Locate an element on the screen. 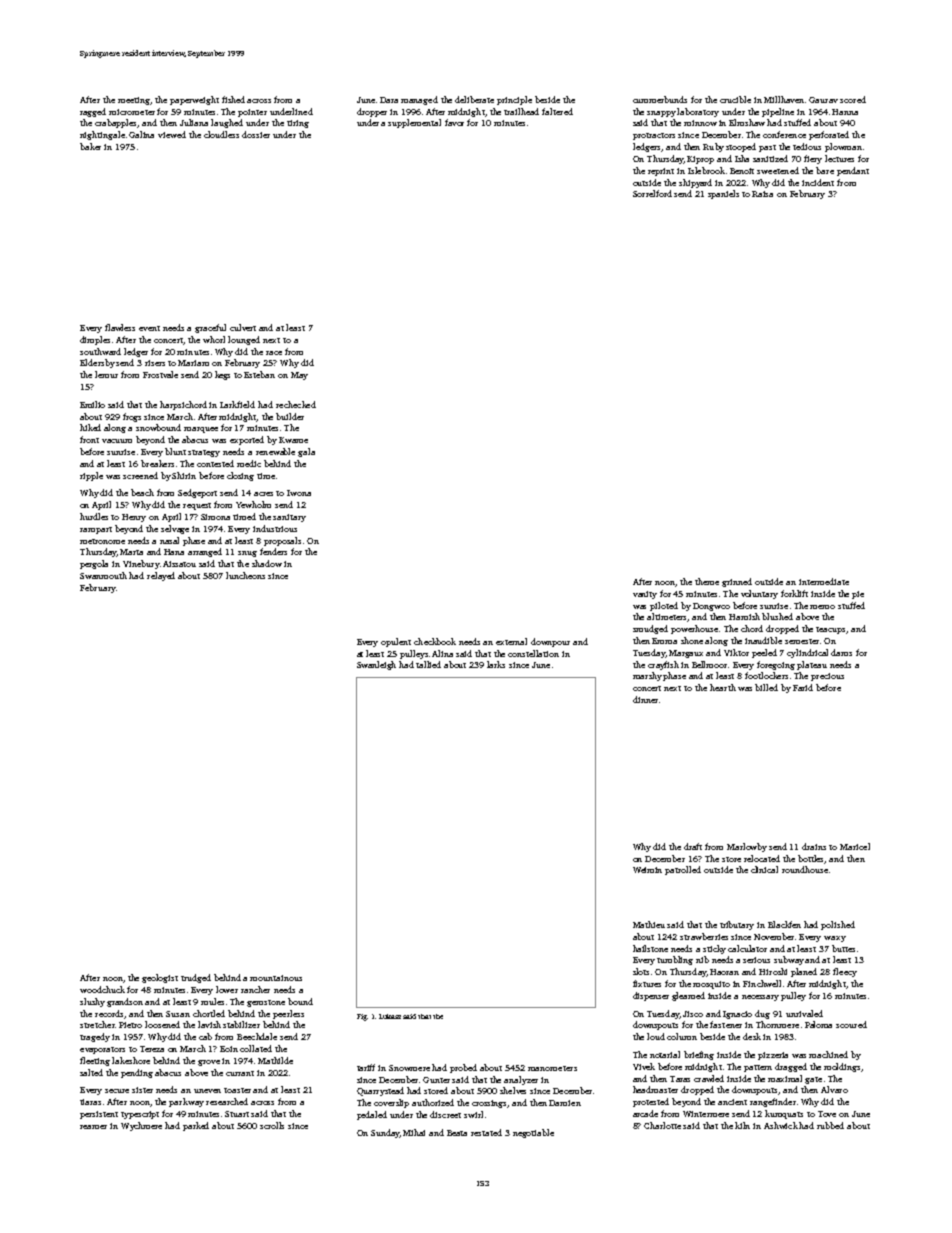  slots is located at coordinates (641, 971).
